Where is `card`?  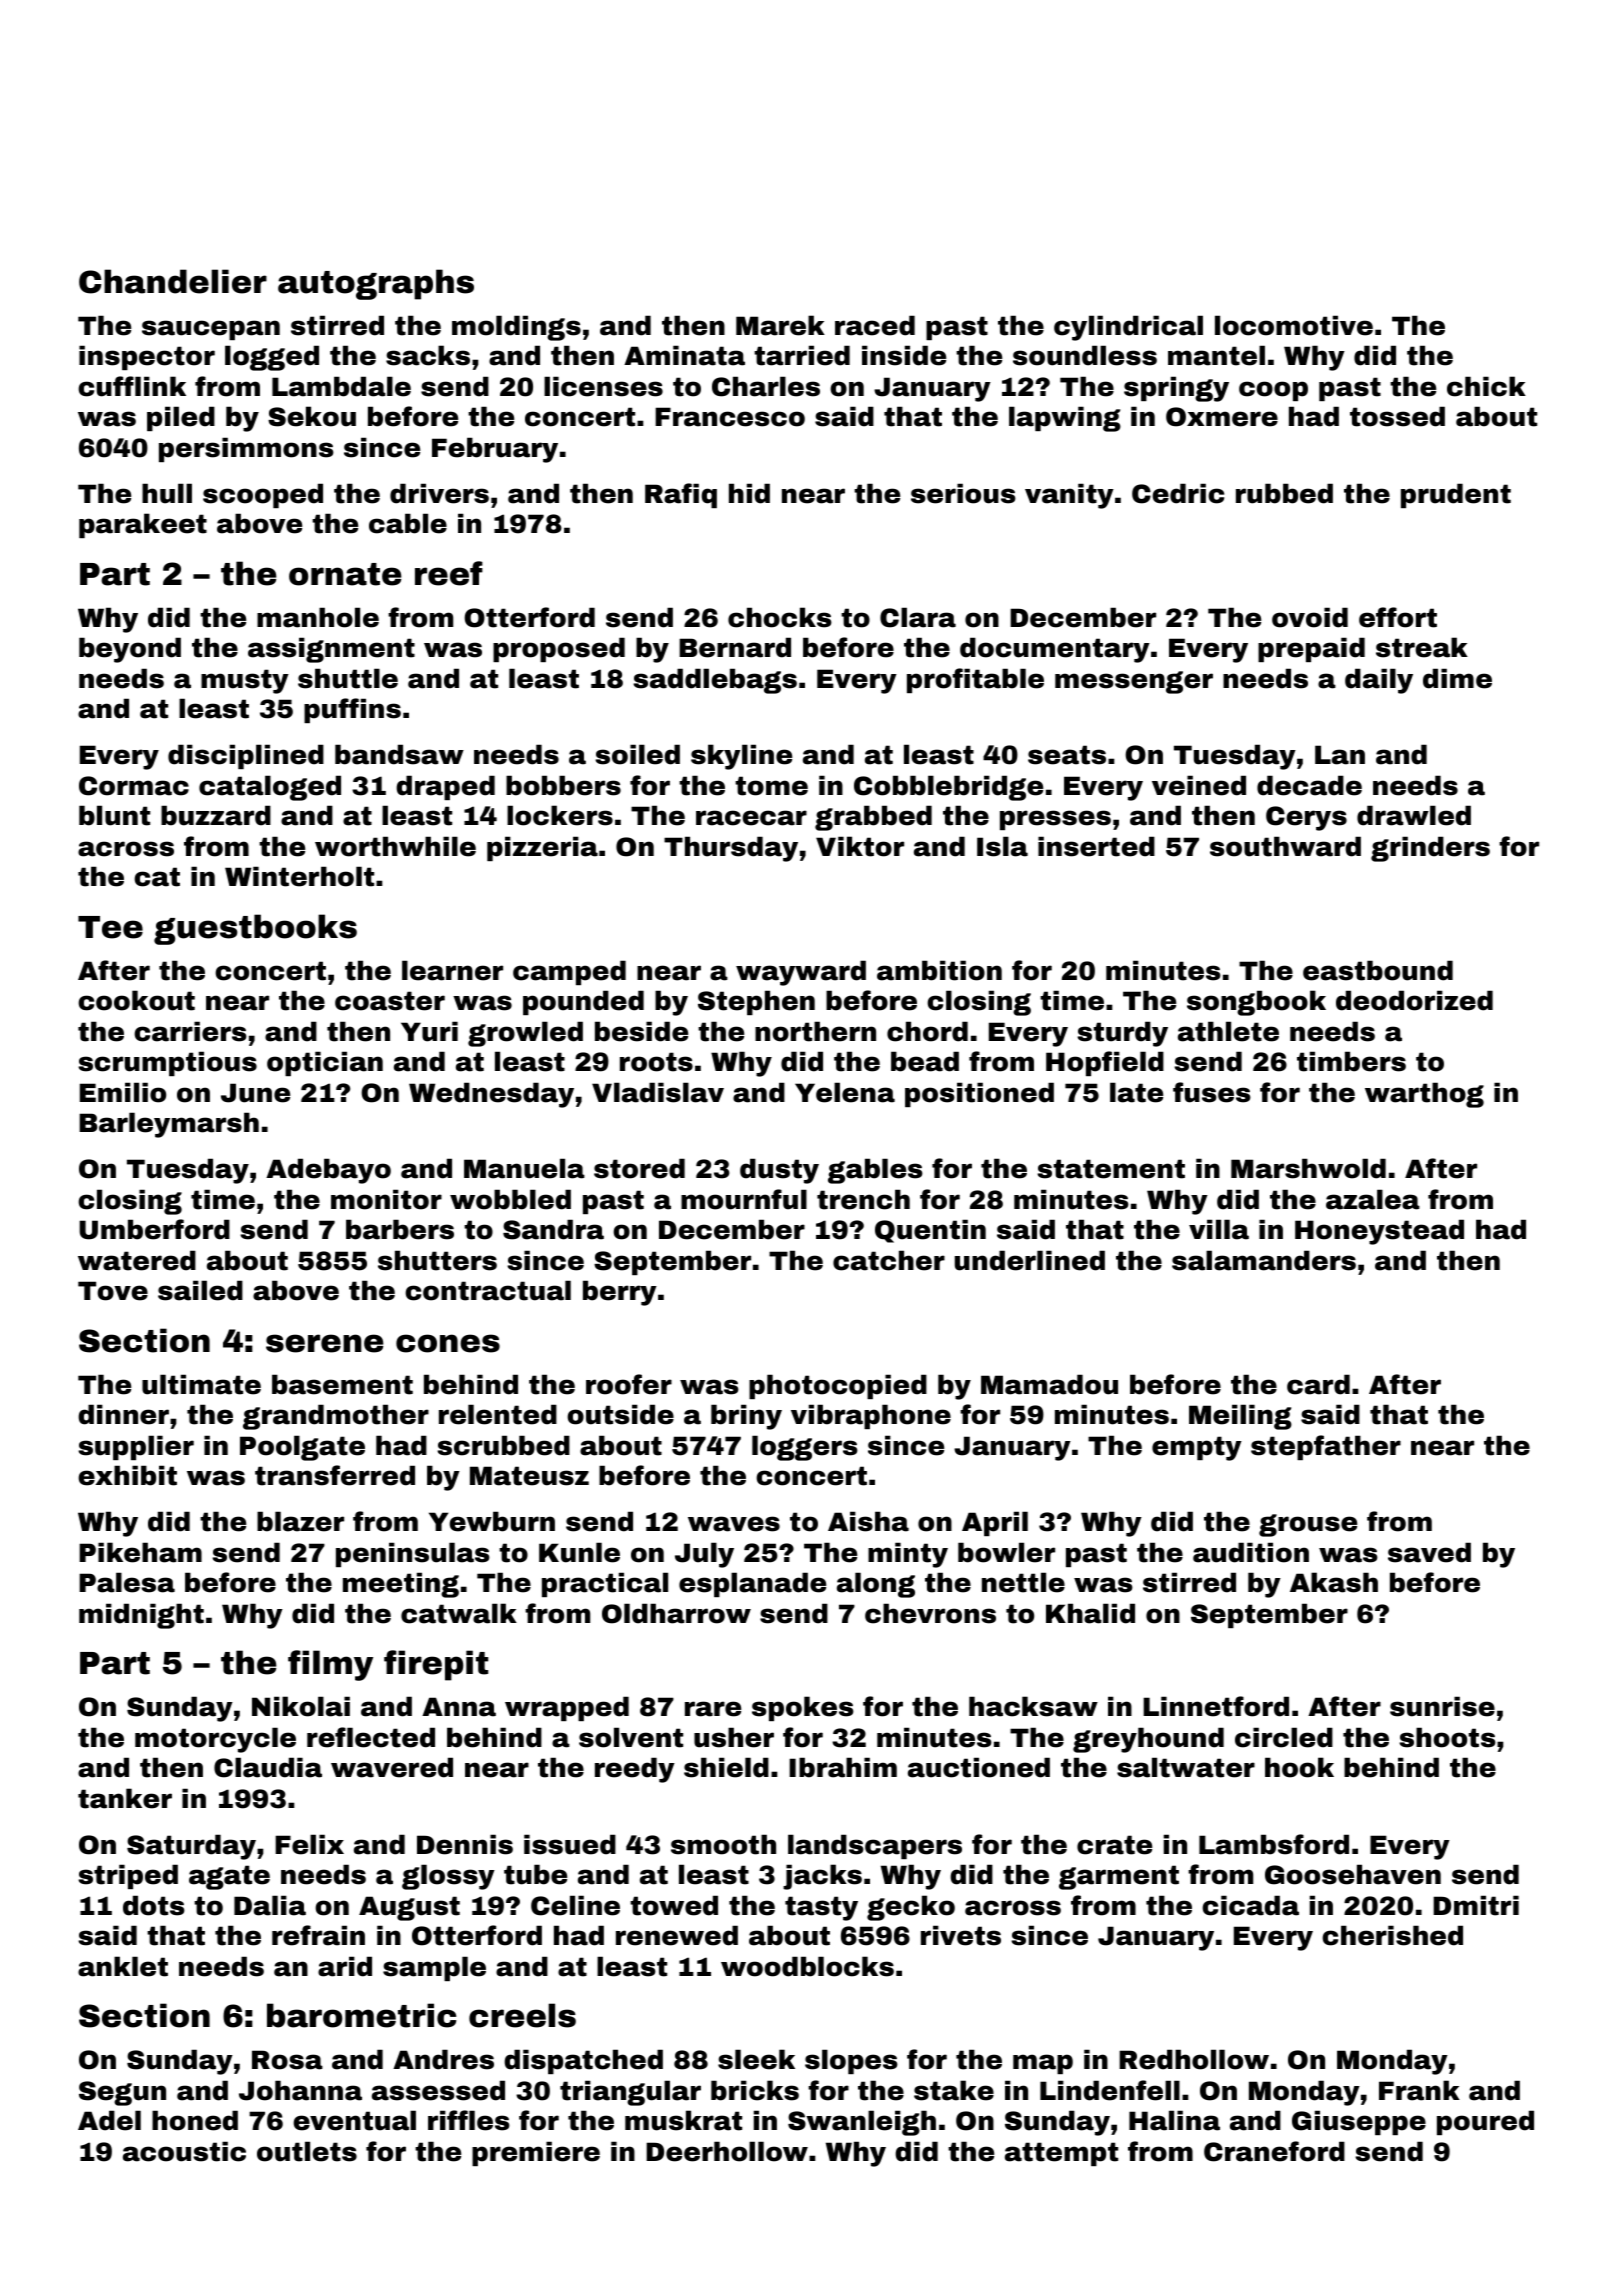
card is located at coordinates (1318, 1384).
